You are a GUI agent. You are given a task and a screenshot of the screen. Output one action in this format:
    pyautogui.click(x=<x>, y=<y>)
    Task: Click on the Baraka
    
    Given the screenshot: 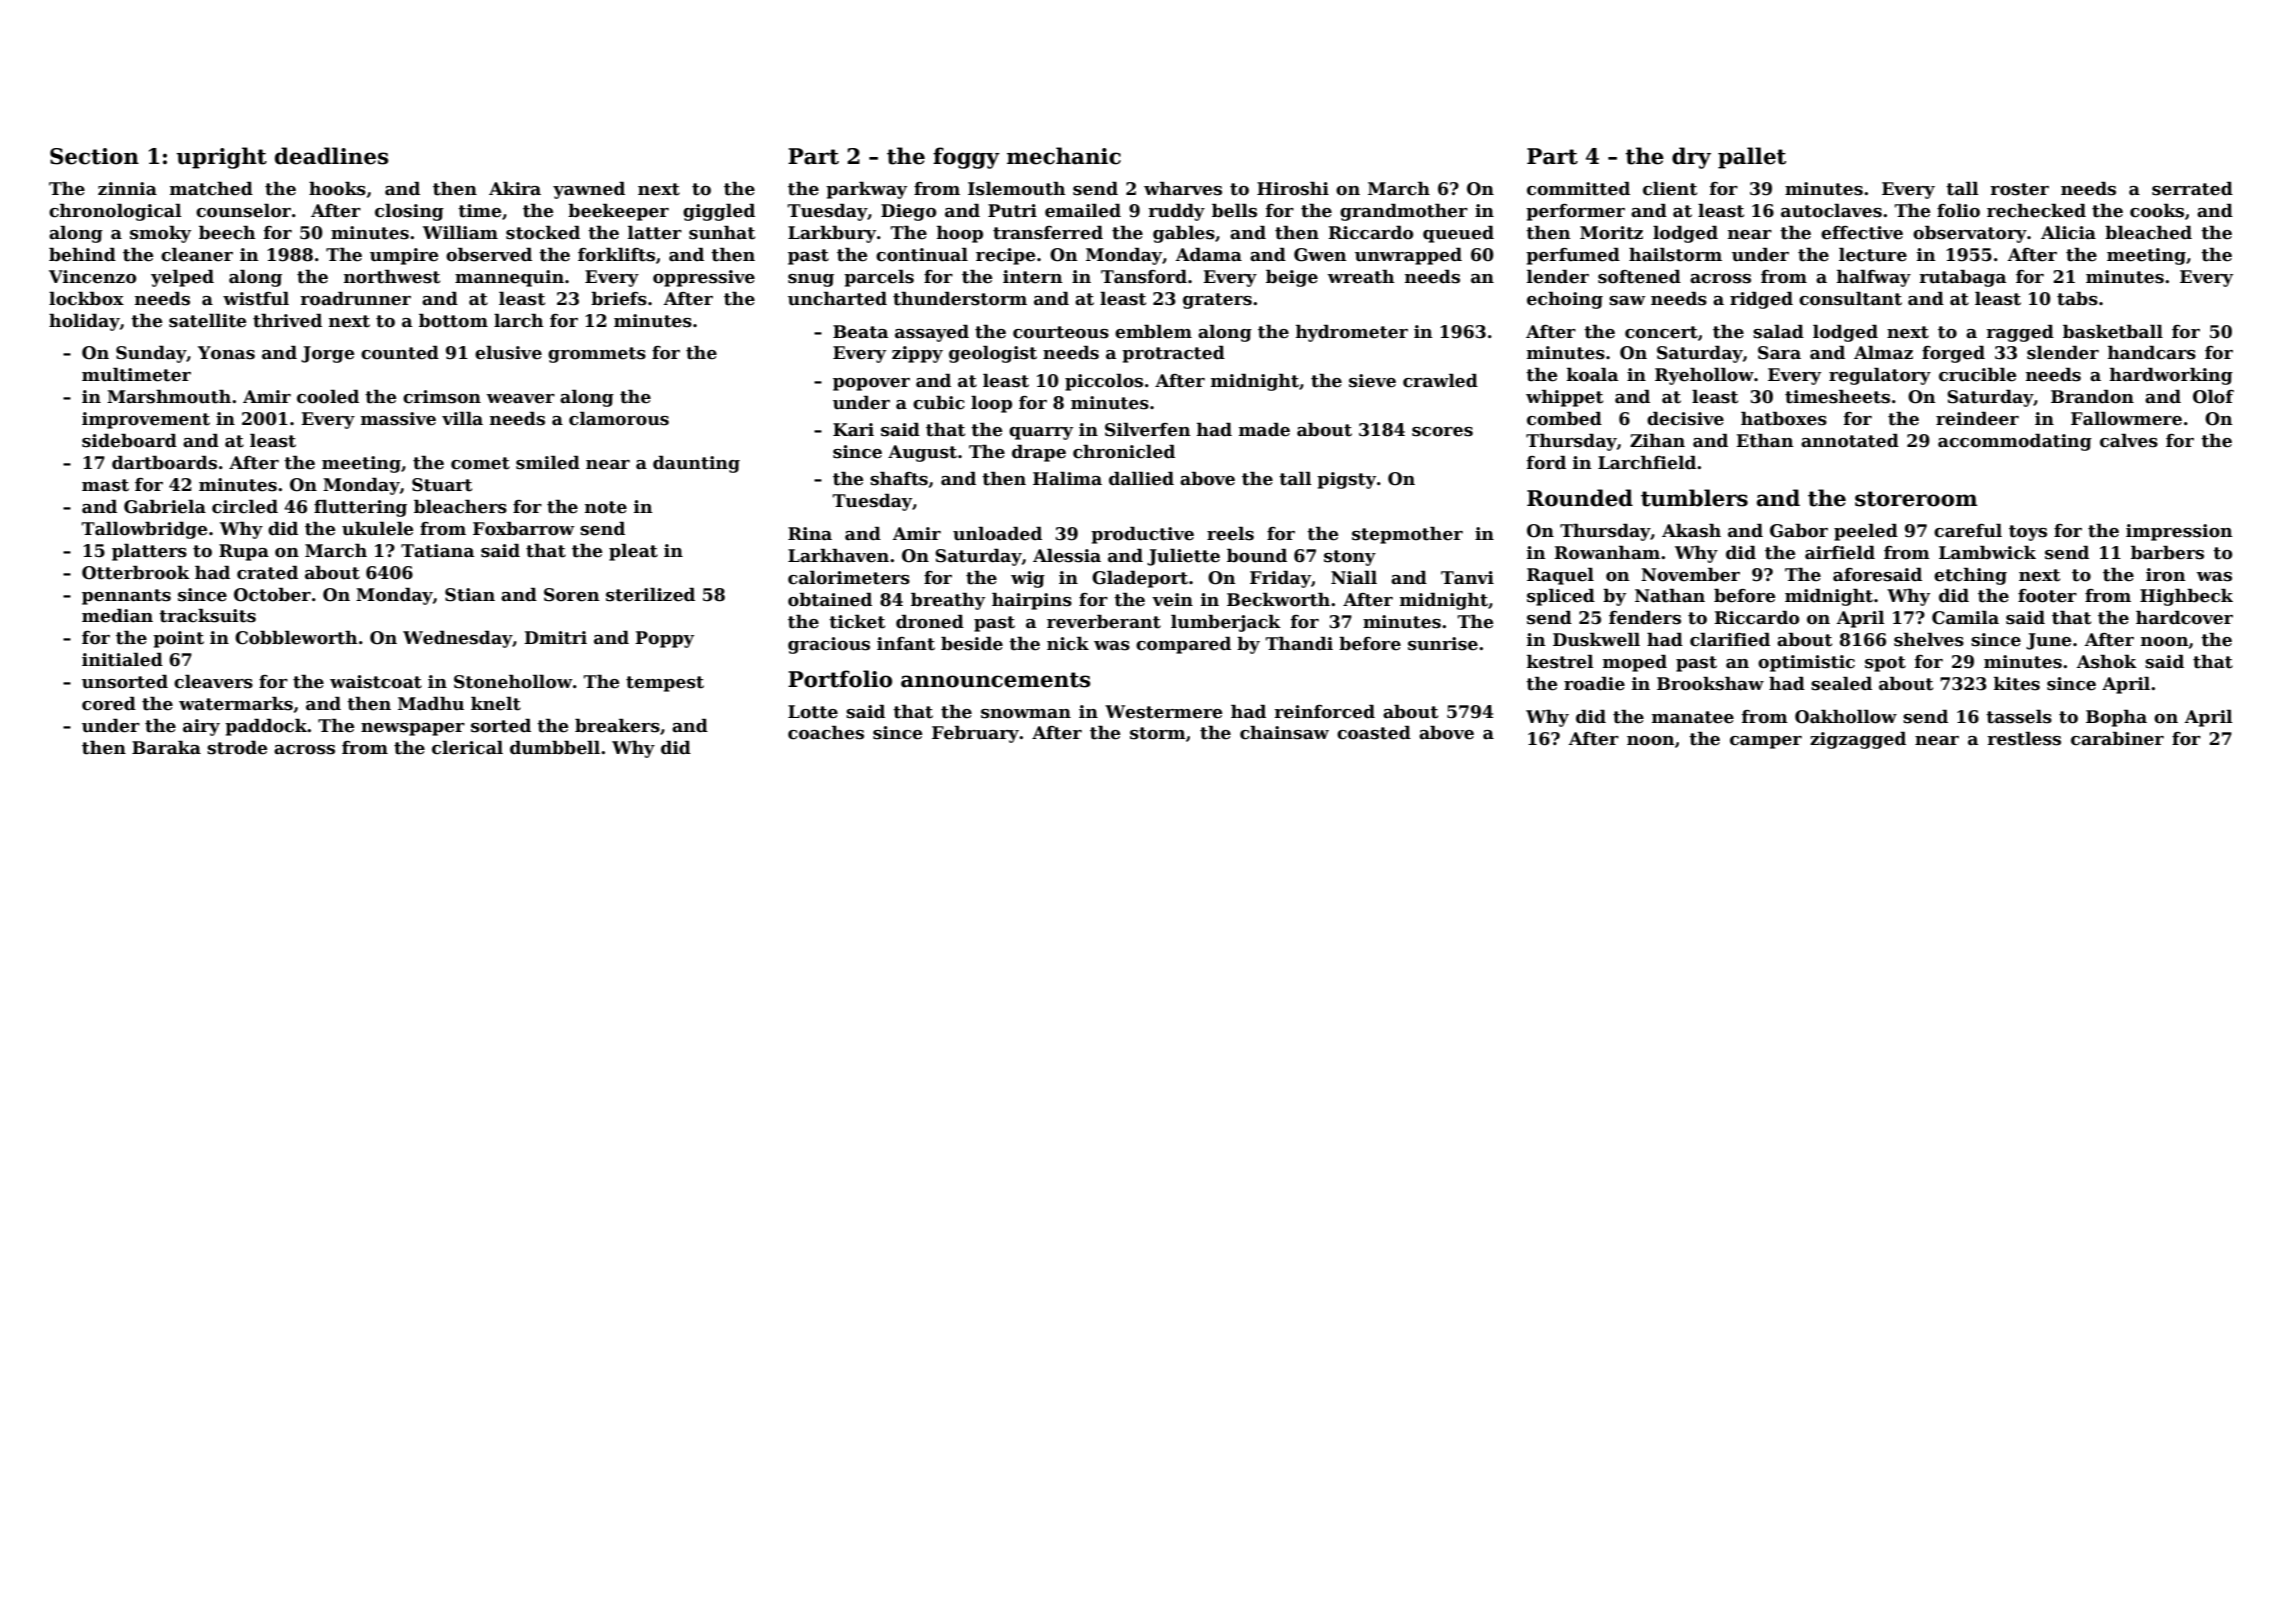 What is the action you would take?
    pyautogui.click(x=166, y=748)
